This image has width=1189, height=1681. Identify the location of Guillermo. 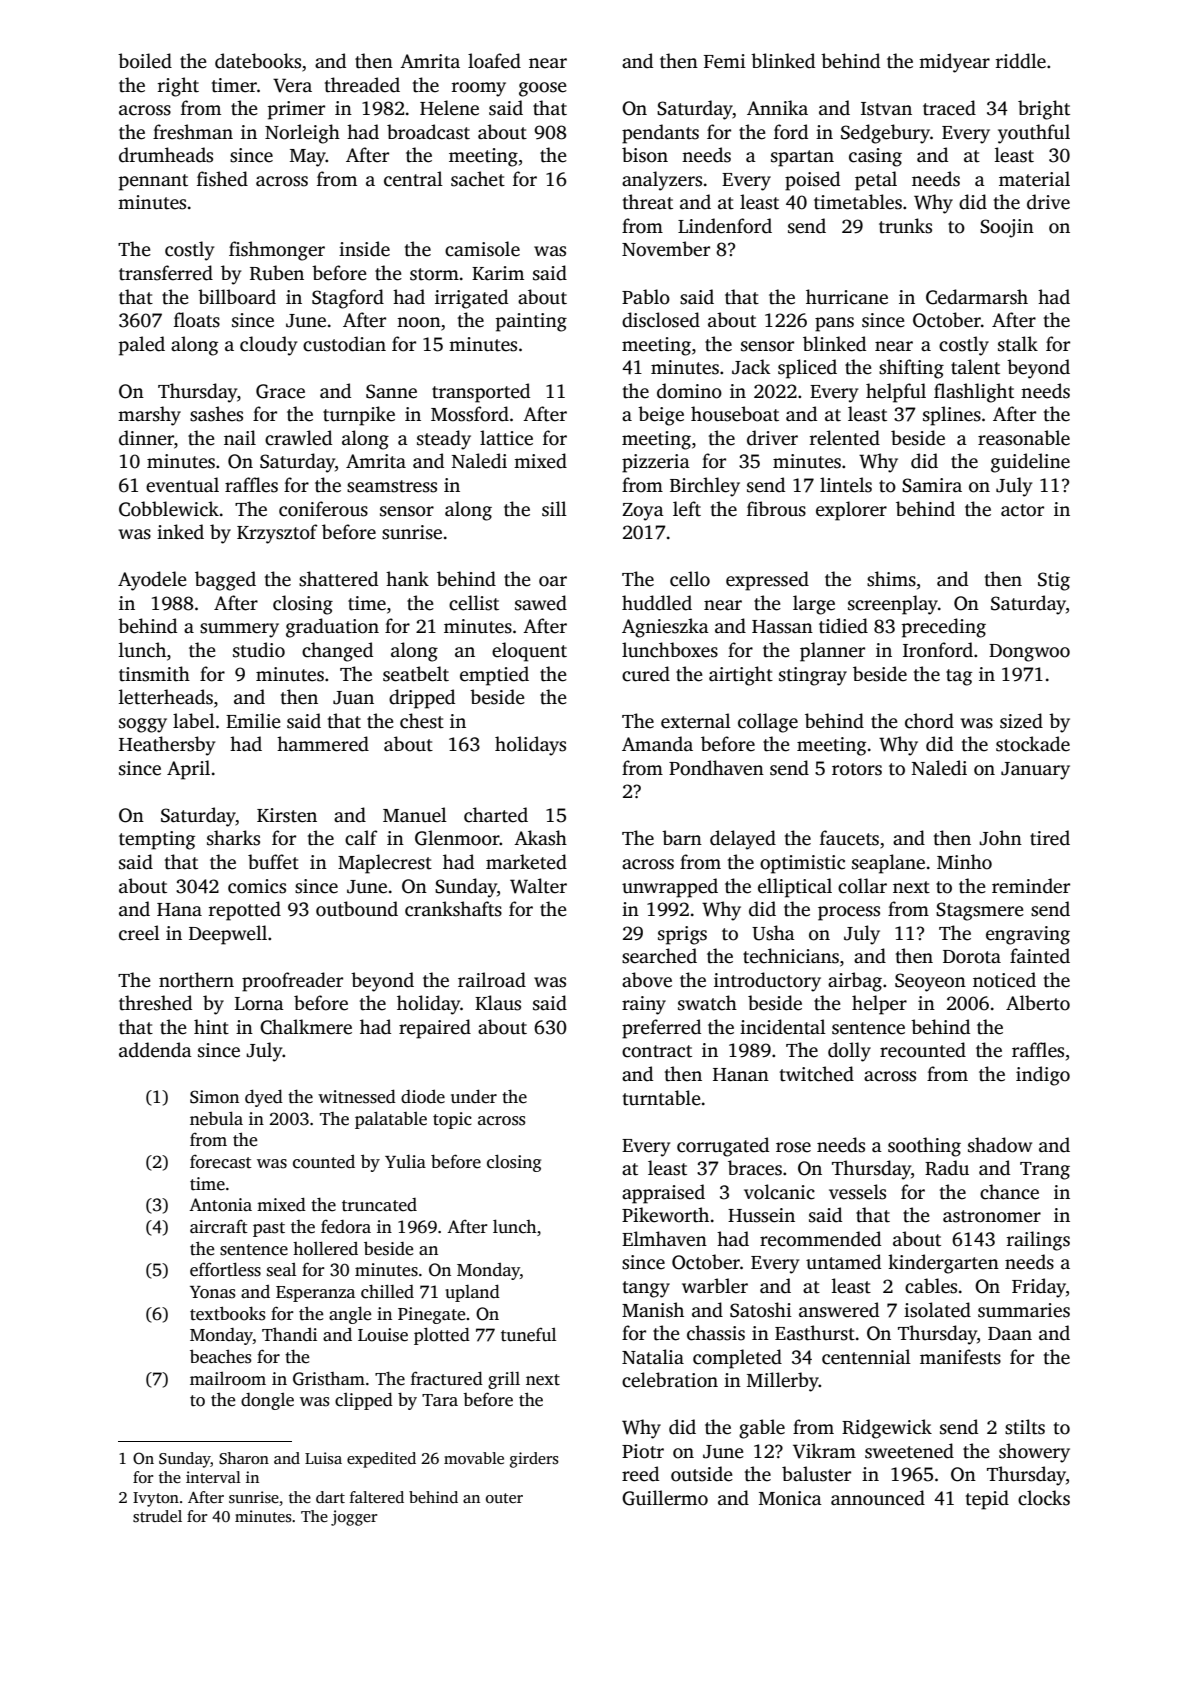
(665, 1498).
